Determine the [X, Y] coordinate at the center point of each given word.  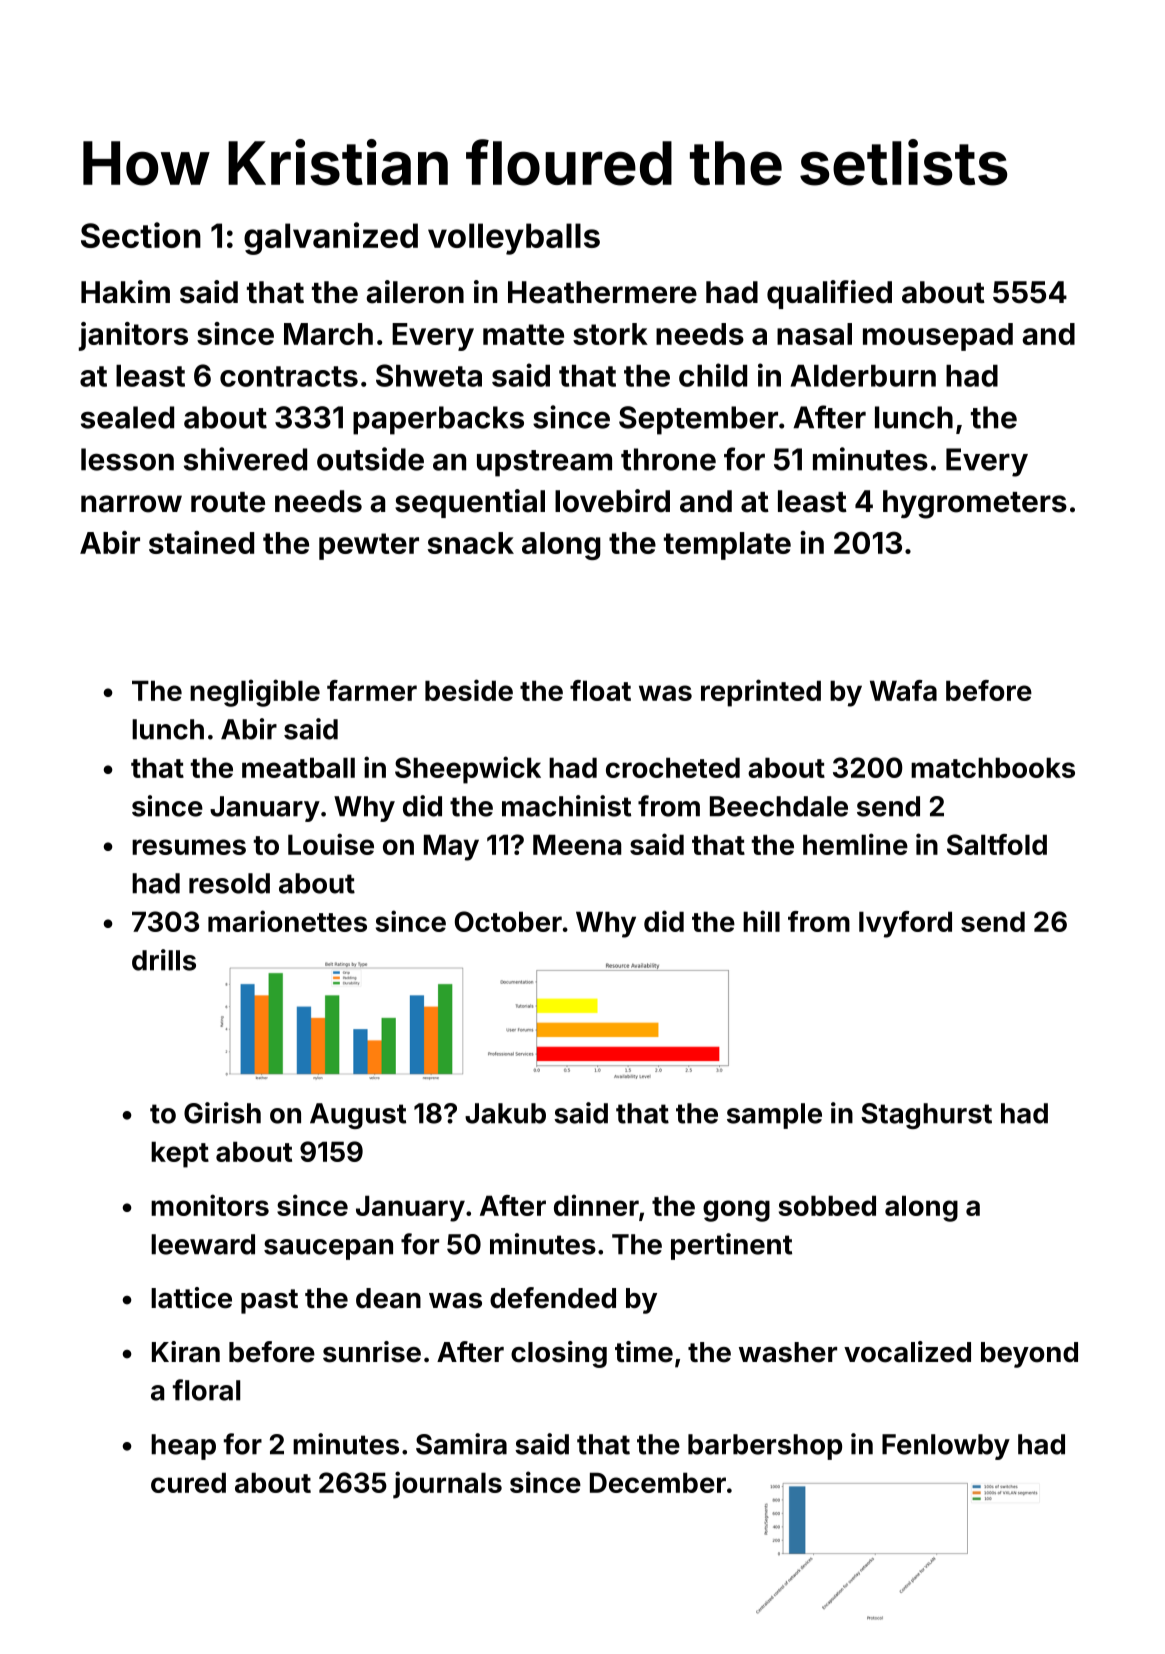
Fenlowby [946, 1447]
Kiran [186, 1352]
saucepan [328, 1249]
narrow [131, 504]
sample [774, 1116]
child [713, 375]
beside [469, 690]
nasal [814, 334]
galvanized [331, 238]
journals [447, 1485]
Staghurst [926, 1116]
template [727, 546]
